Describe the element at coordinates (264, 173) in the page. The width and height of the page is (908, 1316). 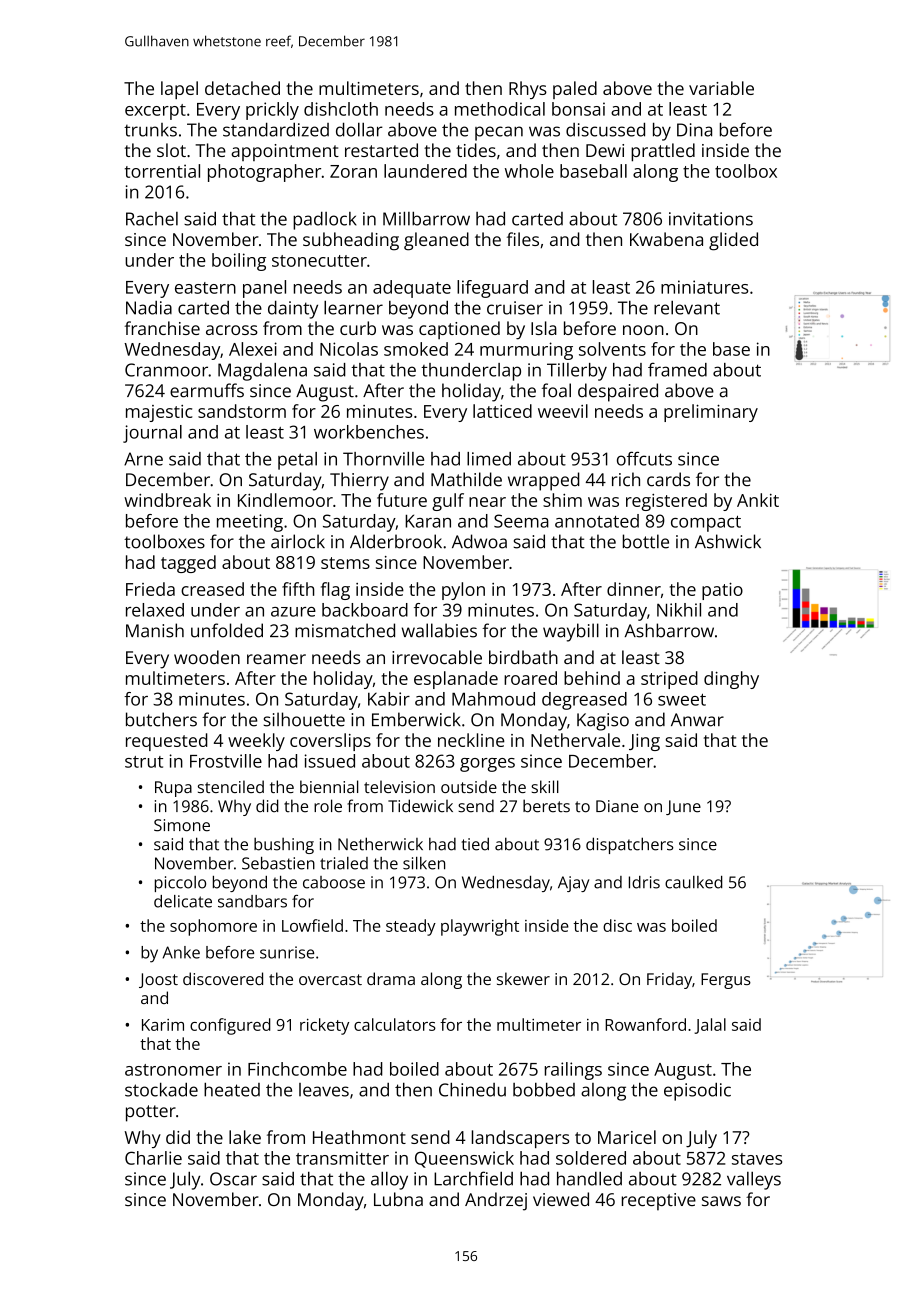
I see `photographer` at that location.
